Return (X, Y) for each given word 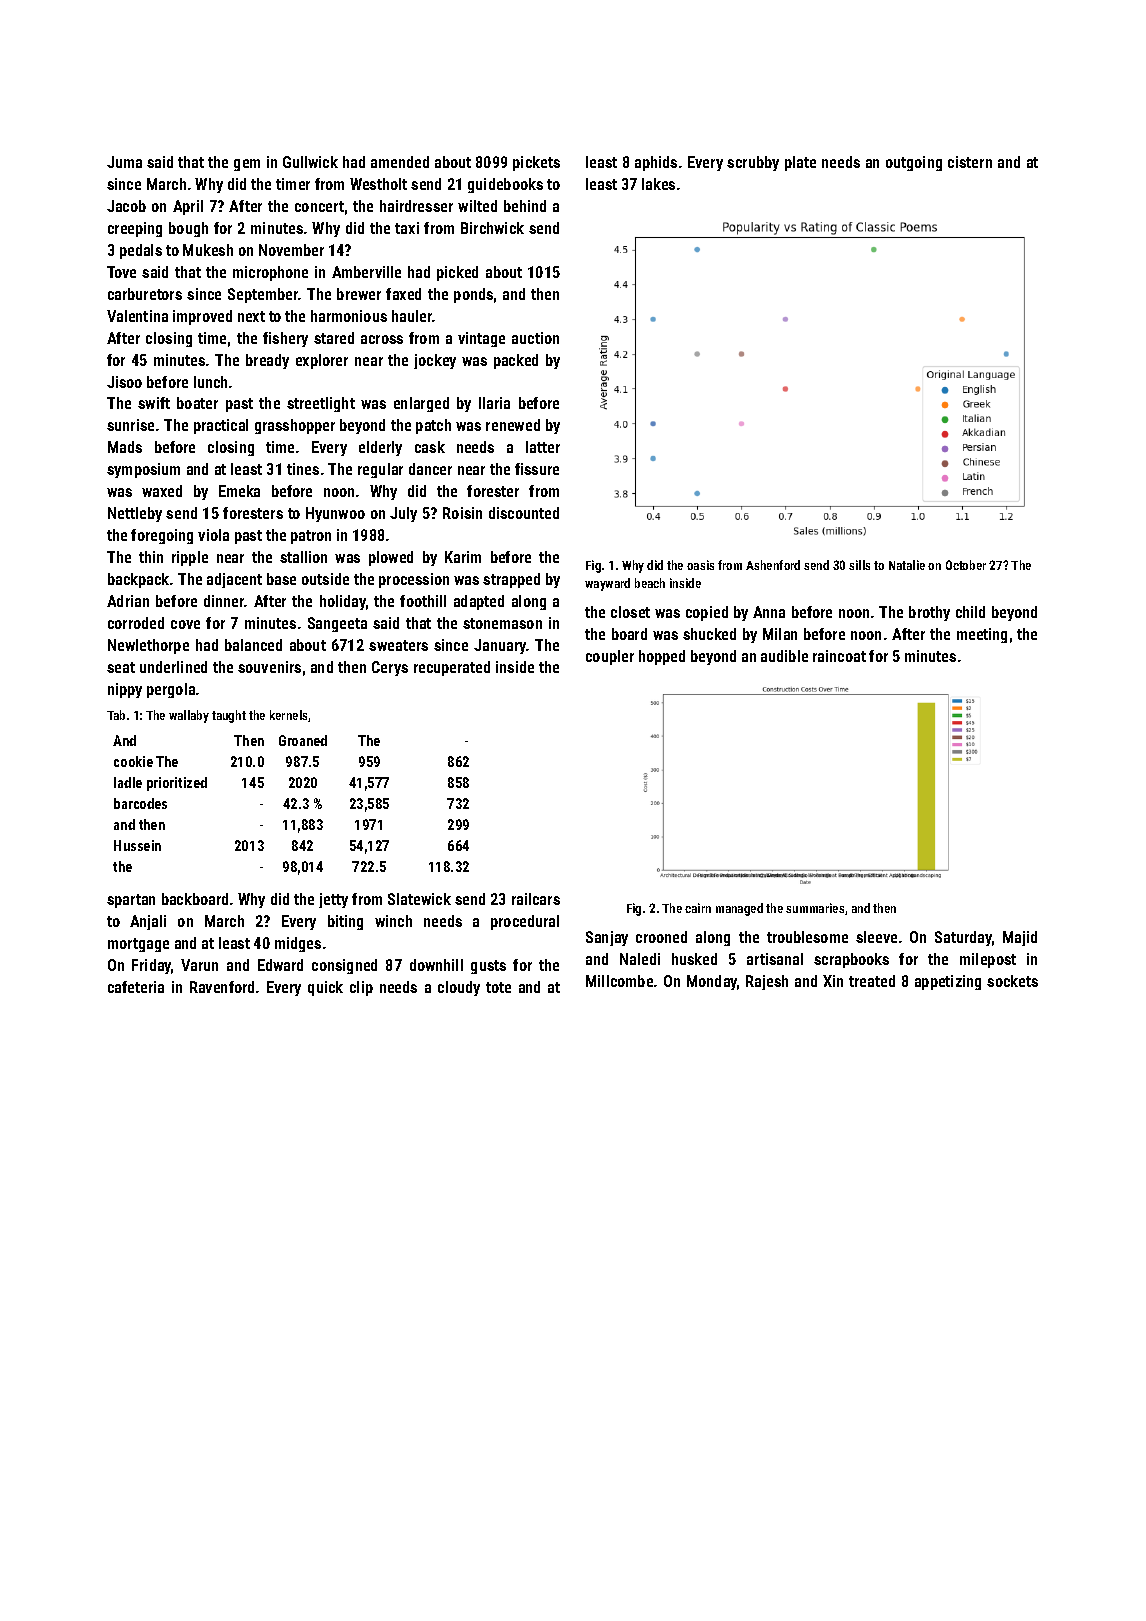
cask (430, 447)
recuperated (452, 668)
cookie (133, 761)
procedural (525, 922)
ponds (473, 295)
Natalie (907, 565)
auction (535, 338)
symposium (143, 470)
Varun (199, 965)
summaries (815, 908)
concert (319, 206)
